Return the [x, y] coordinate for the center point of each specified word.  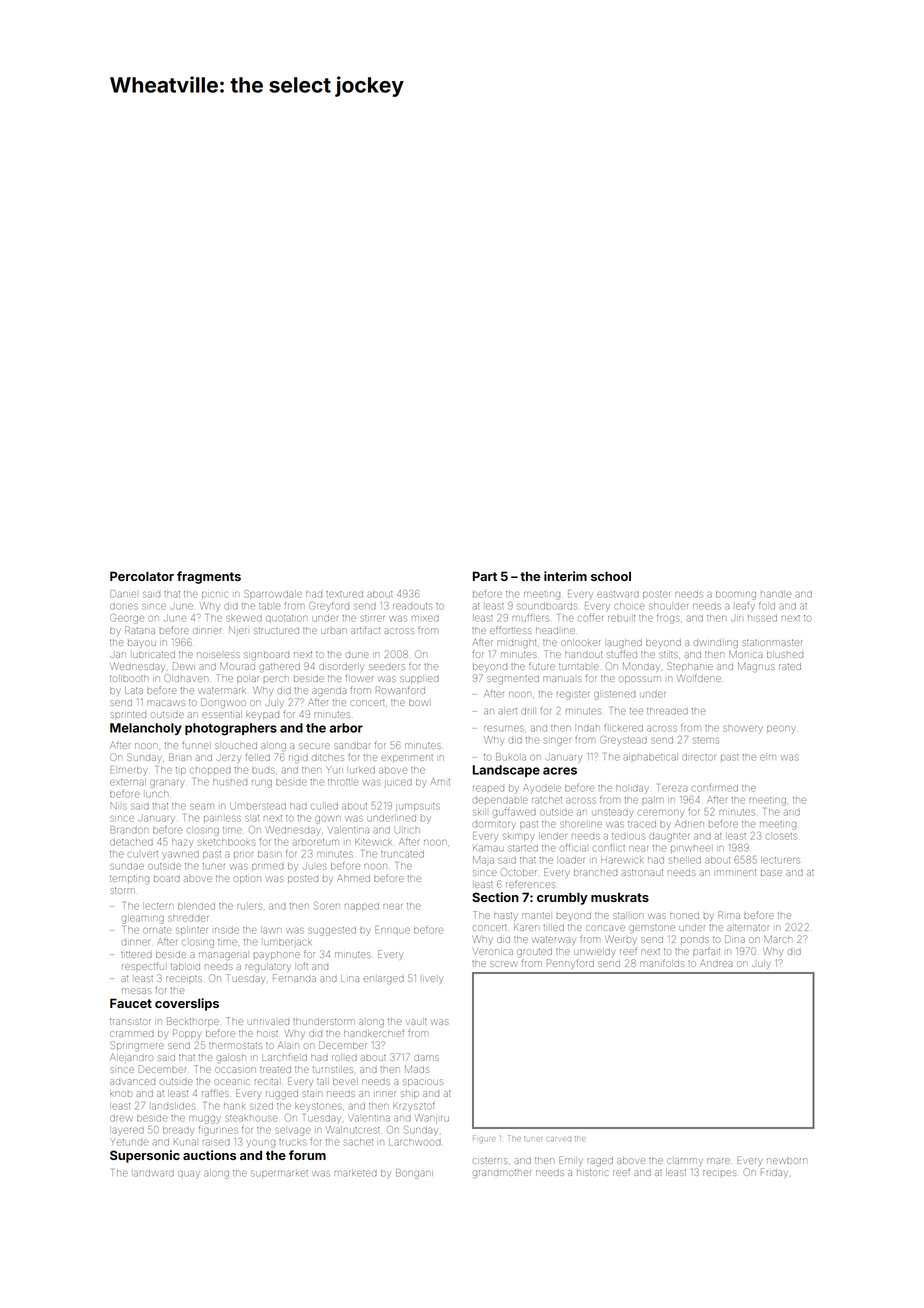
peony [780, 730]
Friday [774, 1172]
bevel [344, 1082]
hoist [267, 1033]
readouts [412, 606]
